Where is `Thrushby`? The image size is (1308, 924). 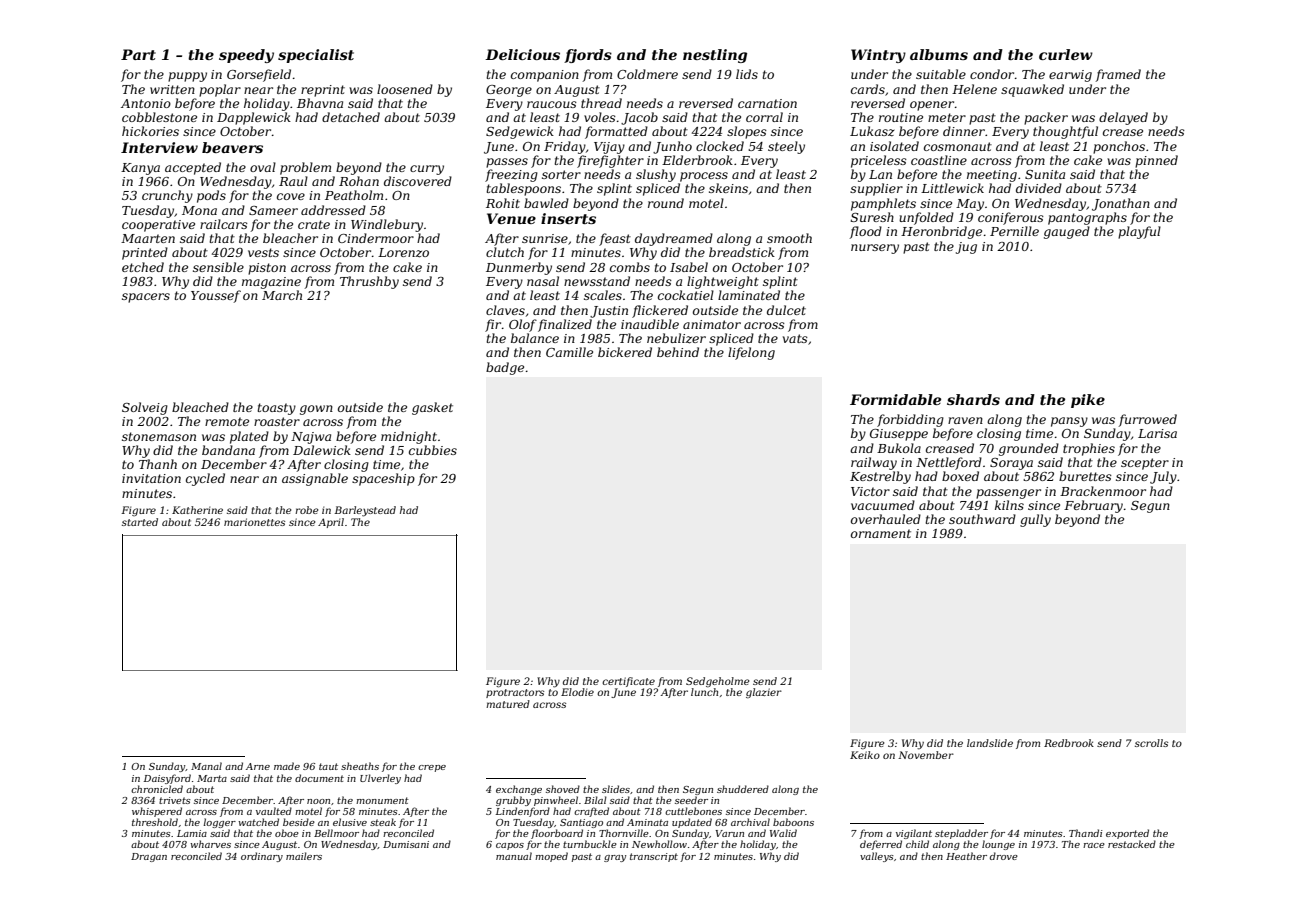
Thrushby is located at coordinates (369, 282).
